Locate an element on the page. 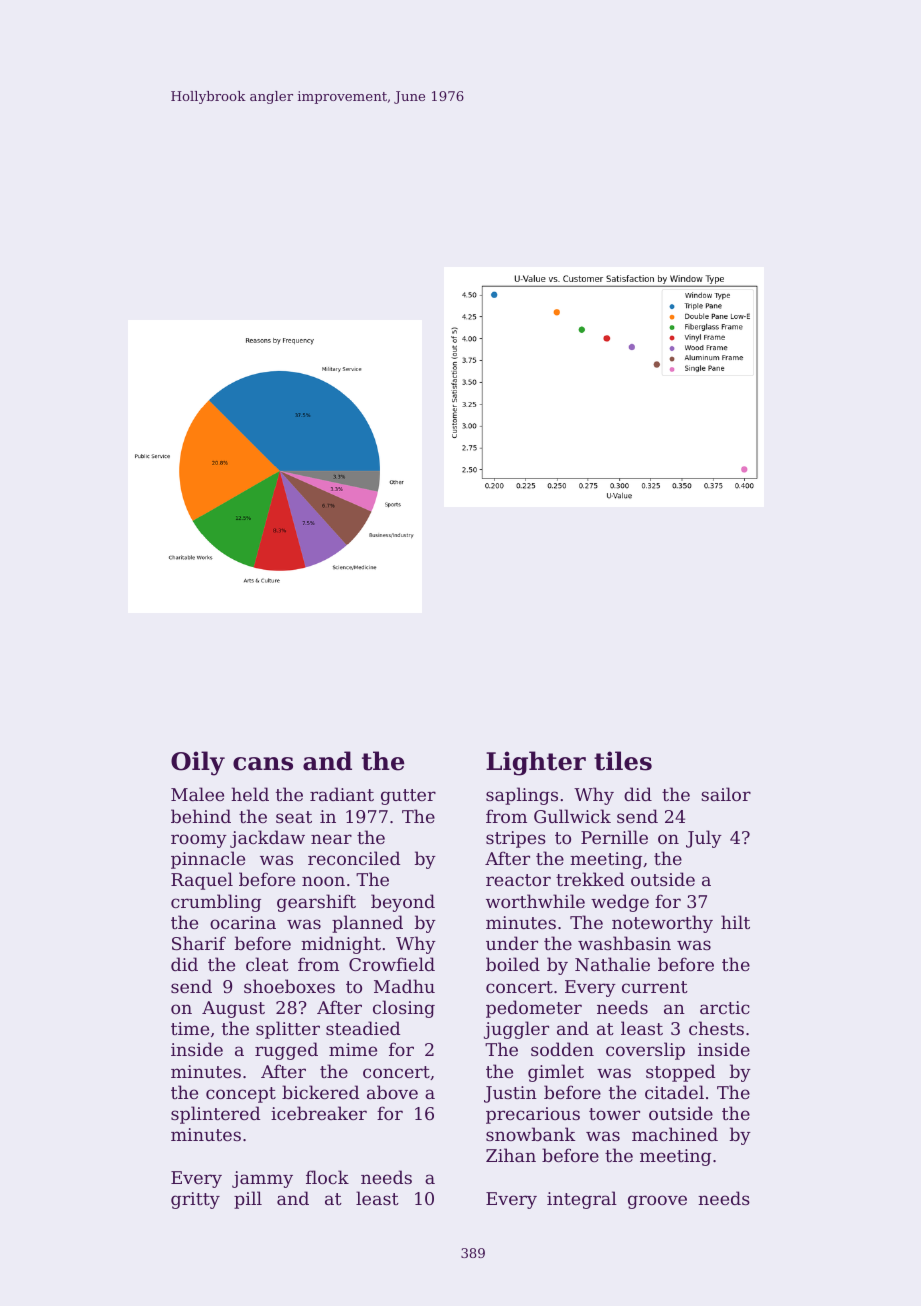 This document has height=1306, width=921. worthwhile is located at coordinates (535, 901).
